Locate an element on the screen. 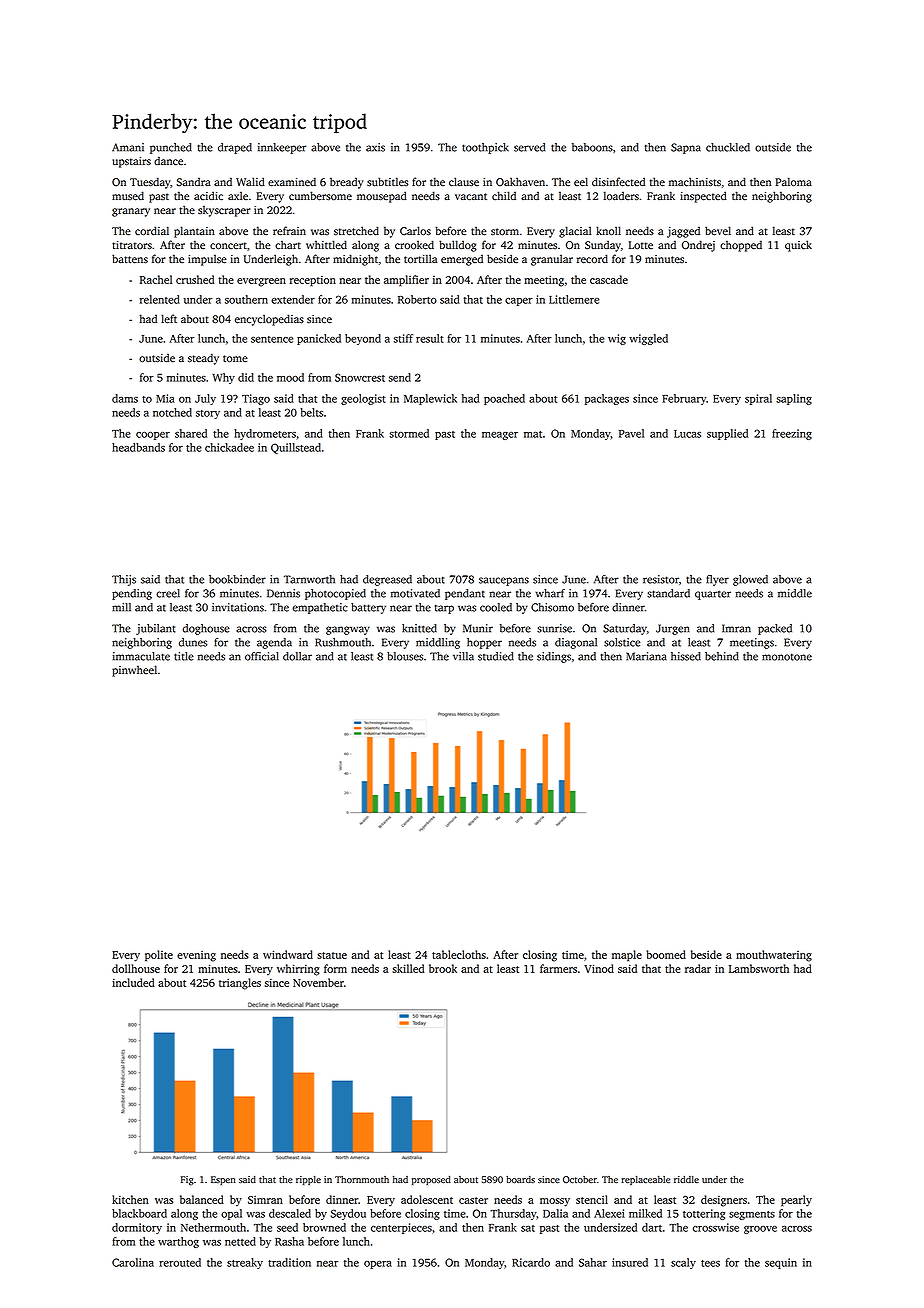 The height and width of the screenshot is (1308, 924). steady is located at coordinates (203, 359).
